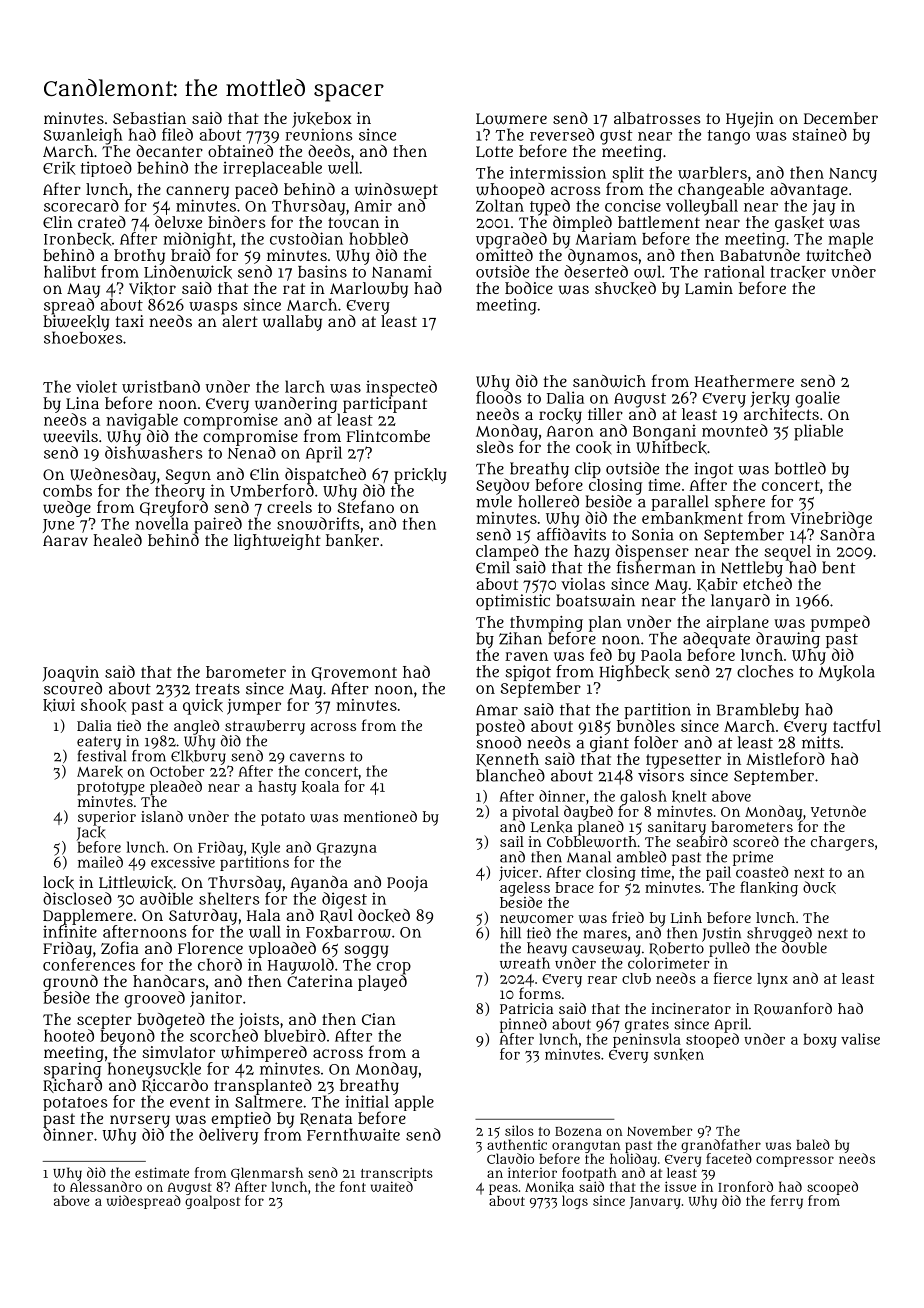  What do you see at coordinates (210, 948) in the screenshot?
I see `Florence` at bounding box center [210, 948].
